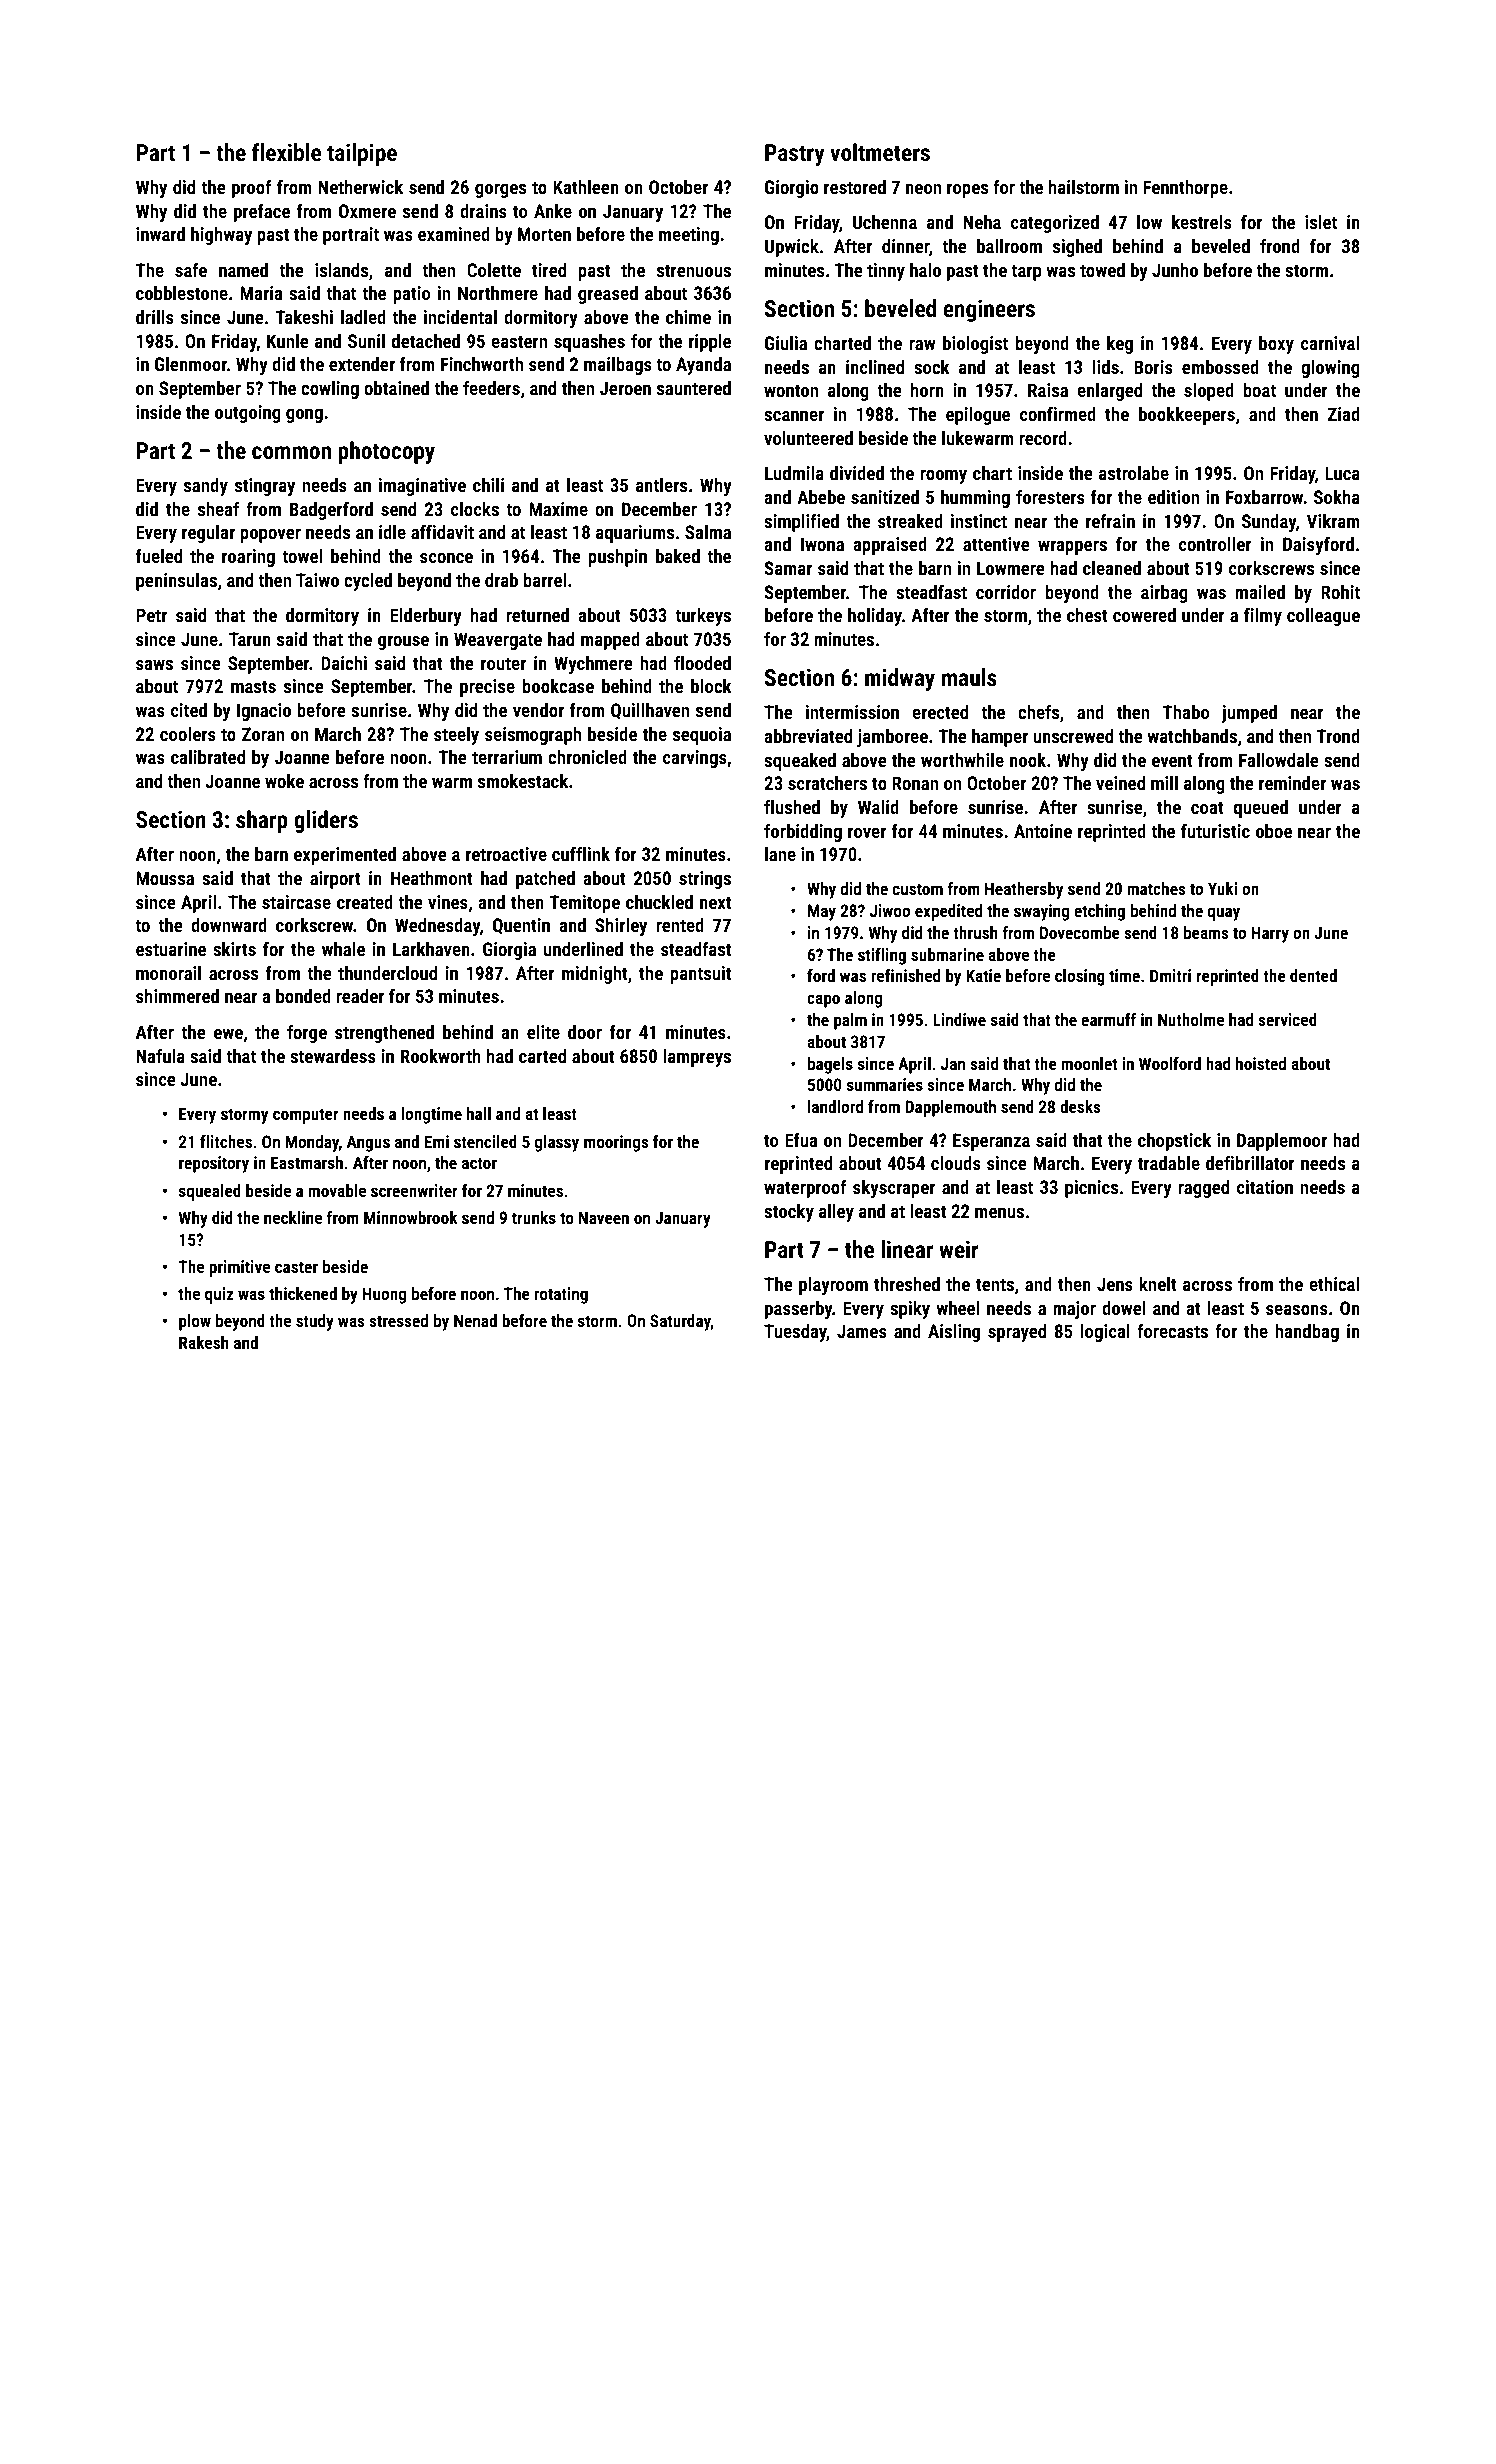 The height and width of the page is (2464, 1496). I want to click on earmuff, so click(1108, 1019).
